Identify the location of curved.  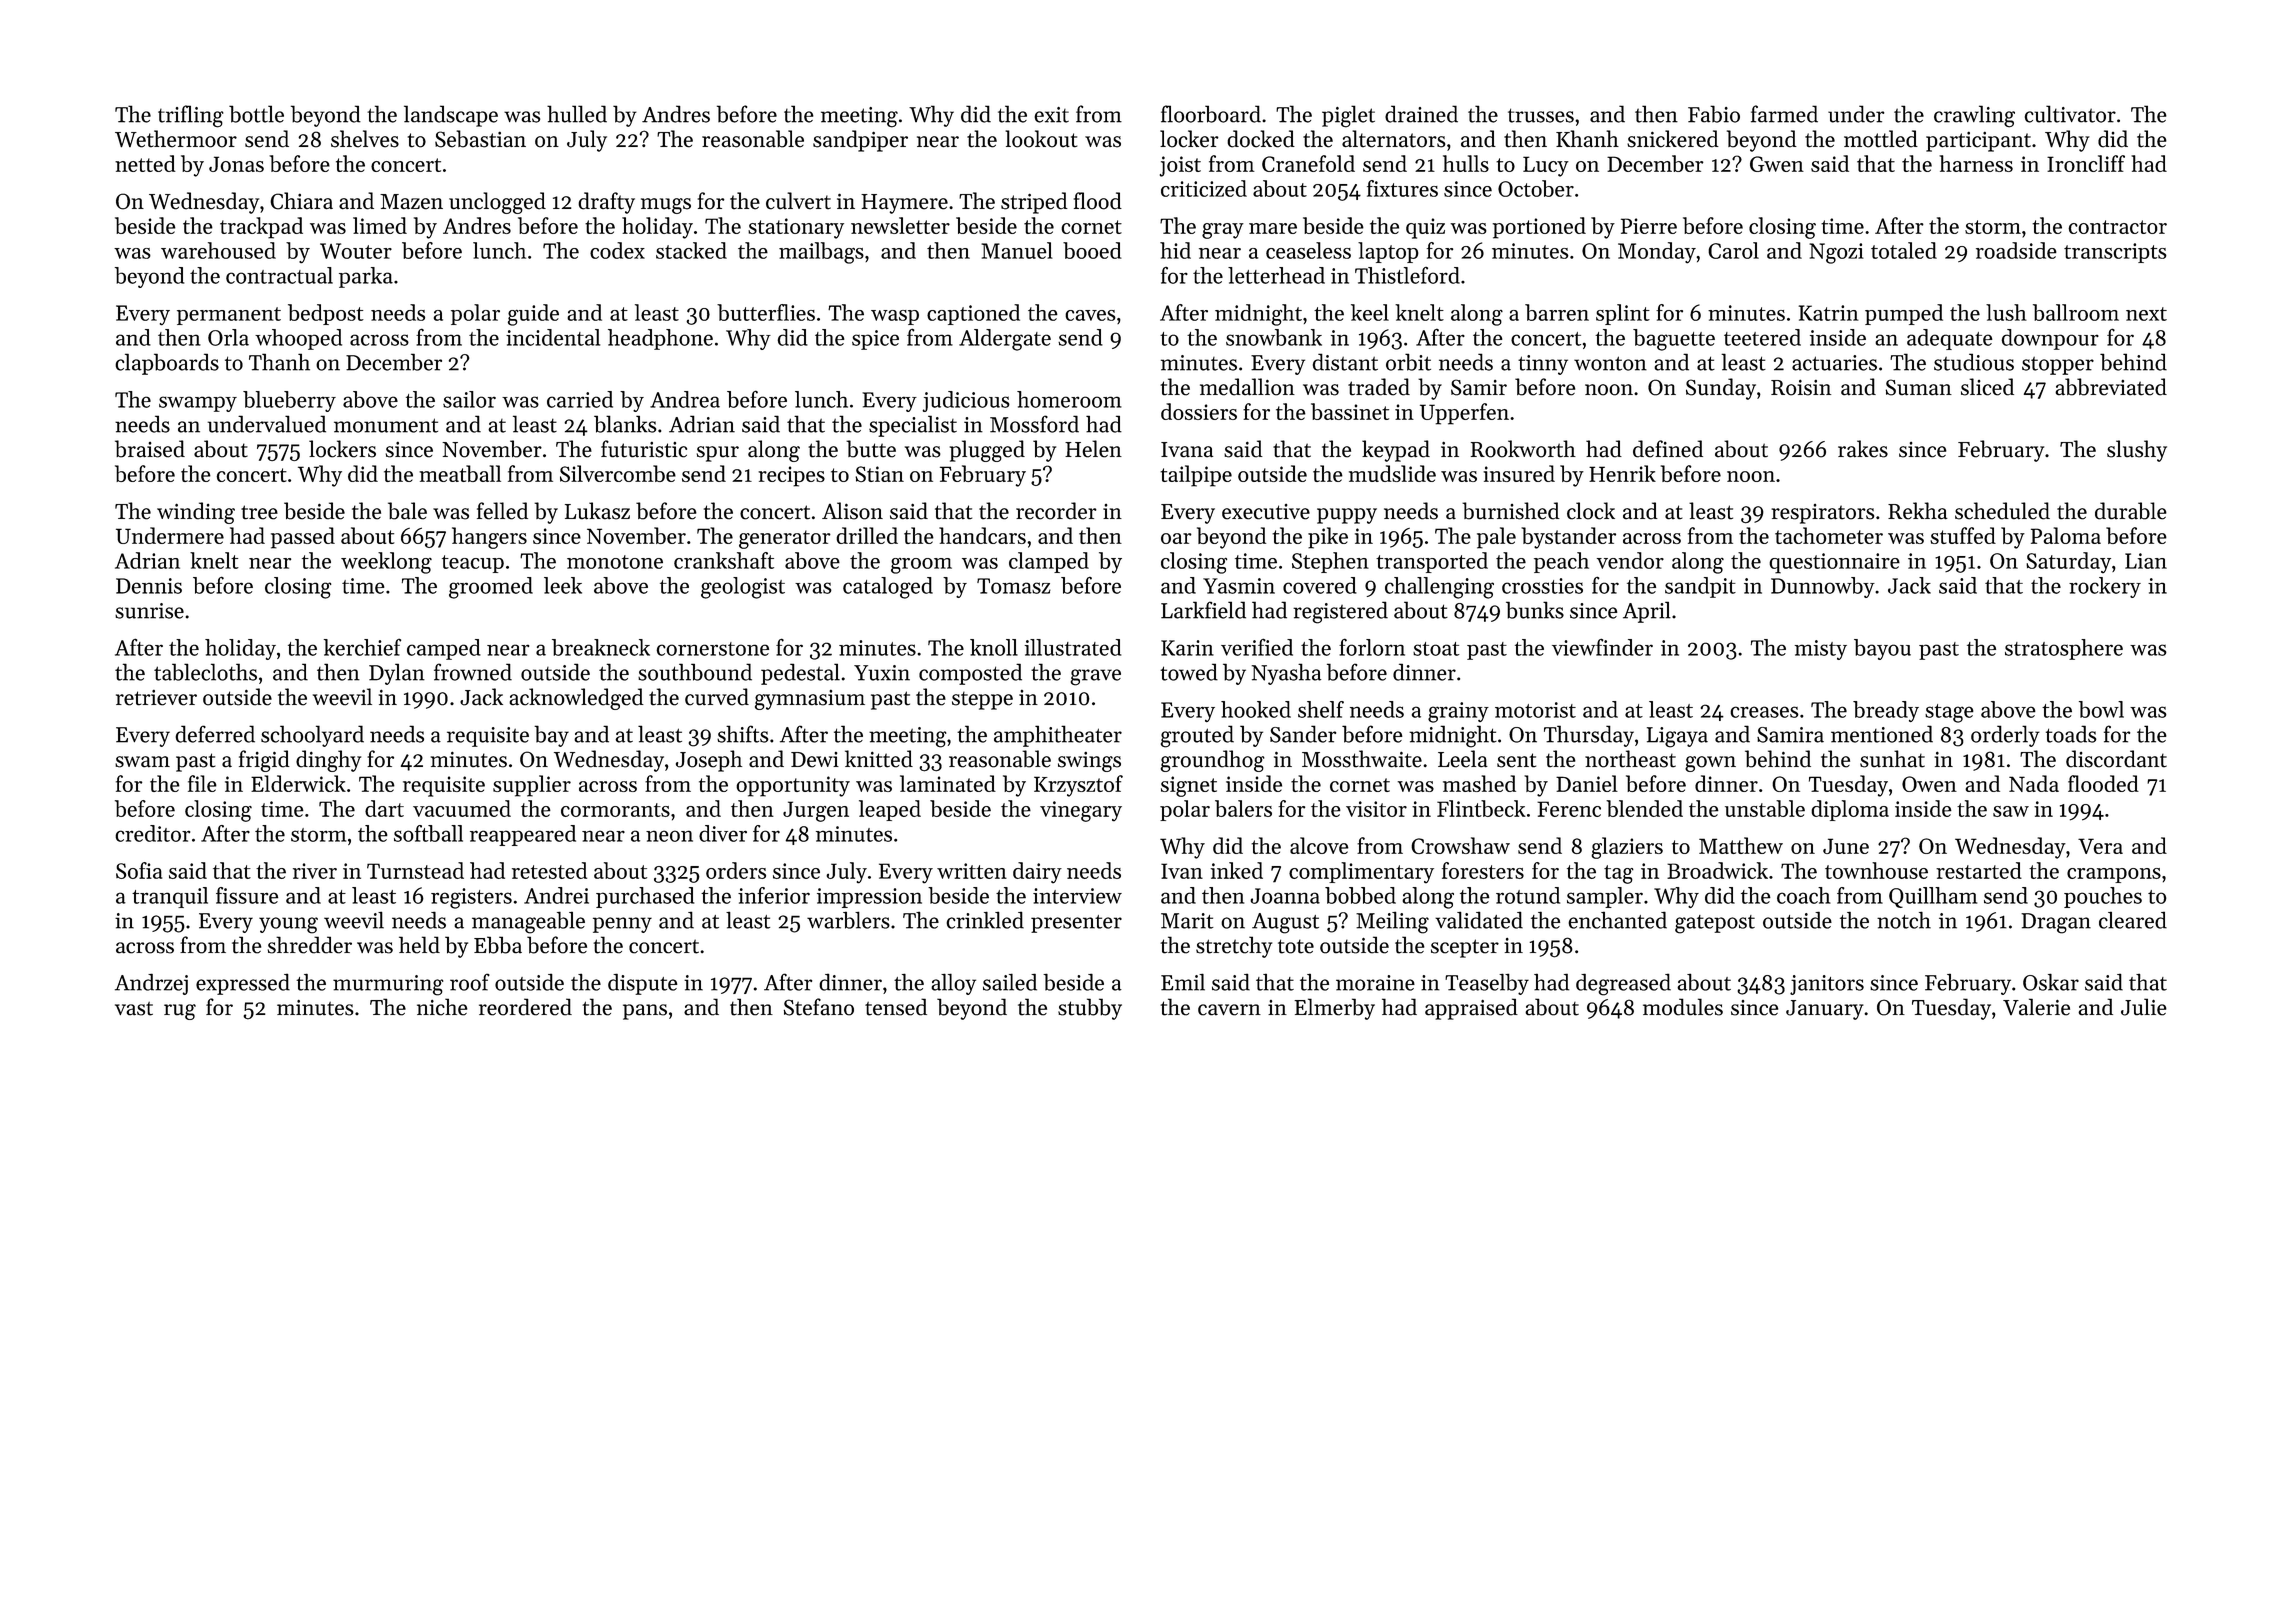
(717, 697).
